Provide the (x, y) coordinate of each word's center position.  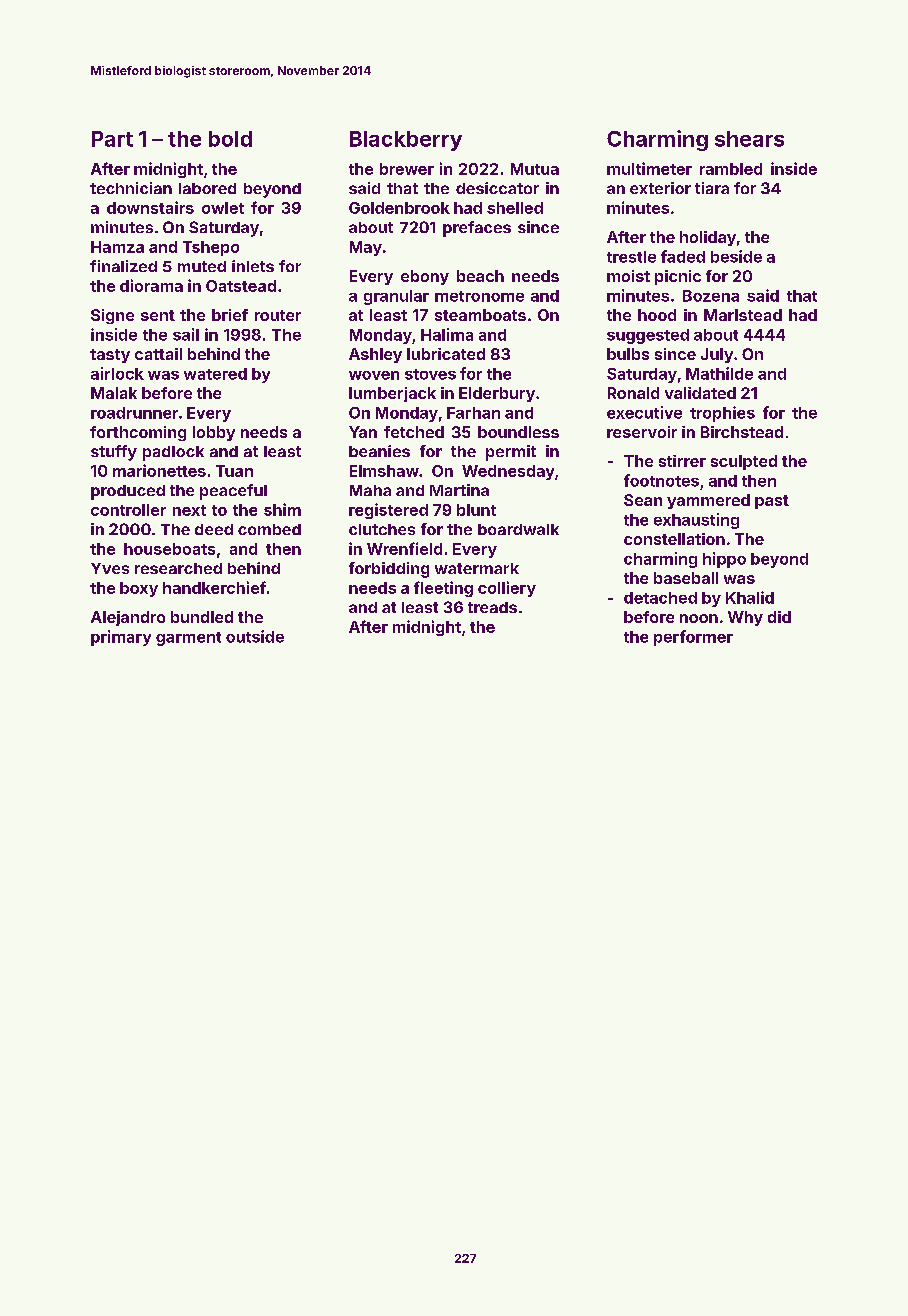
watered (215, 374)
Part (112, 139)
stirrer (682, 461)
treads (492, 607)
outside (255, 636)
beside (736, 256)
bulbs (628, 354)
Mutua (535, 169)
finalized (123, 266)
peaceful (233, 492)
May (366, 248)
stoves (430, 374)
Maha (370, 490)
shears (749, 139)
